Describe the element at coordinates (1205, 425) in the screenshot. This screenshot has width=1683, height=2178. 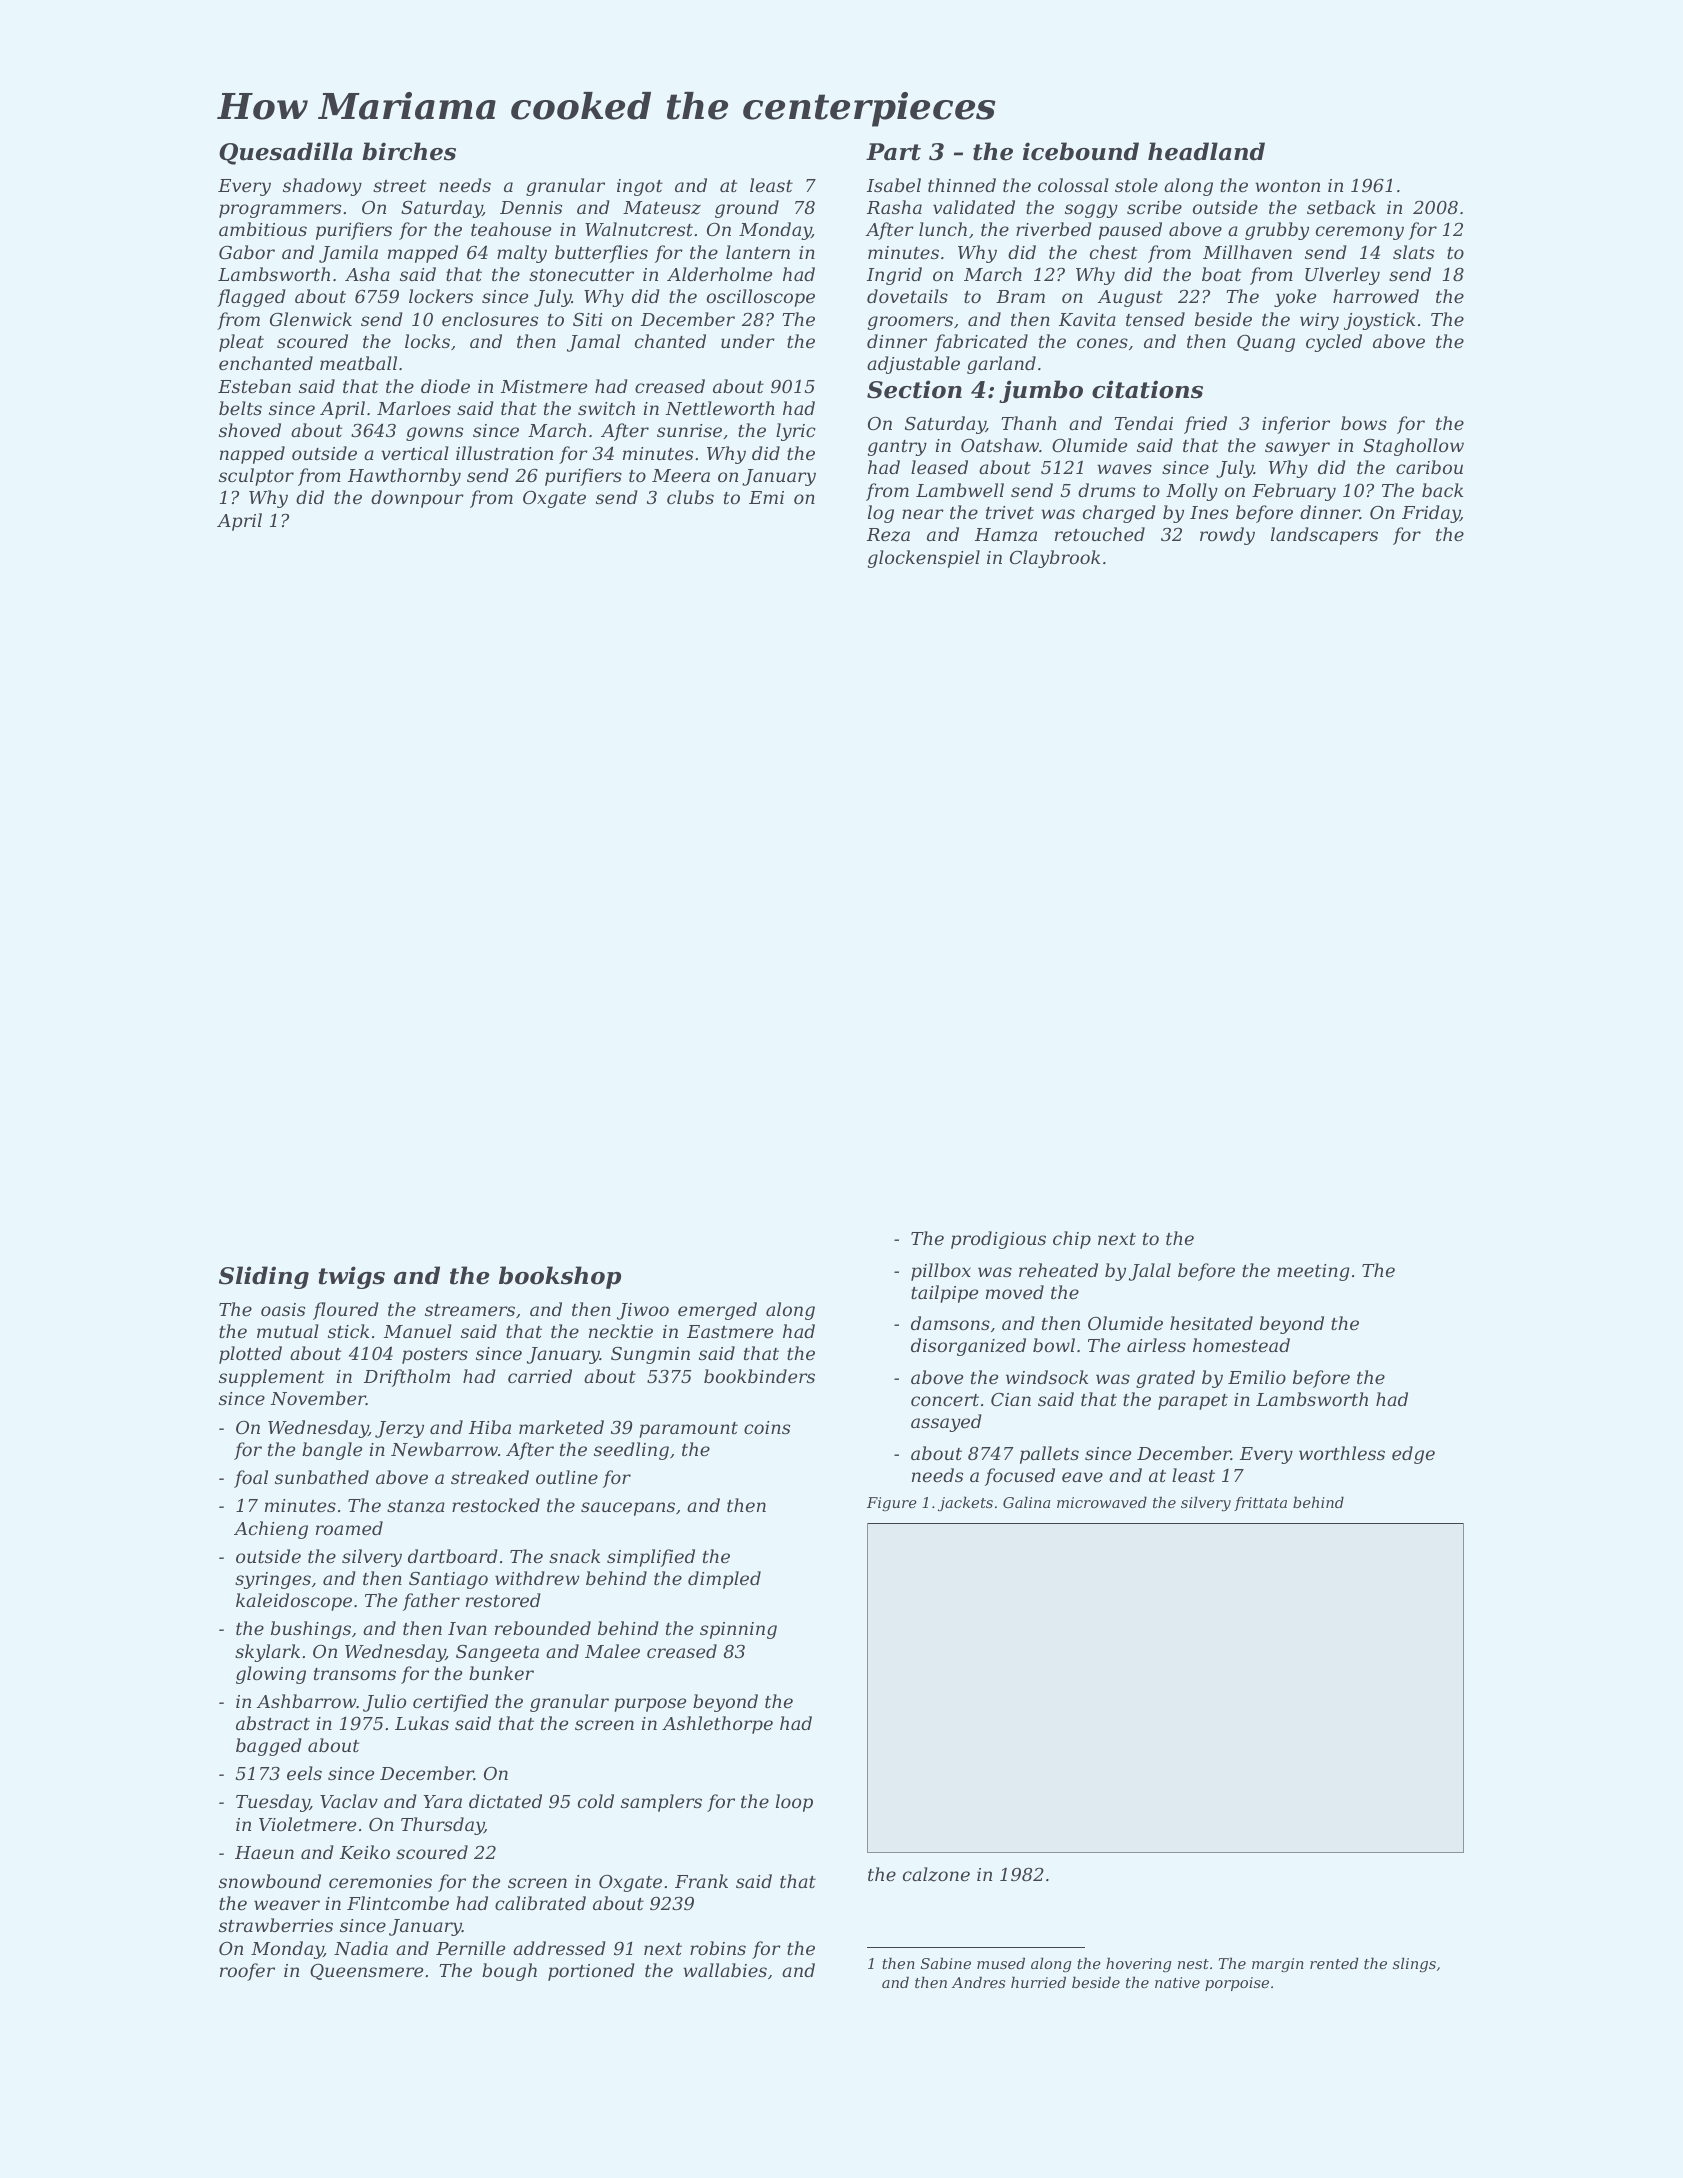
I see `fried` at that location.
